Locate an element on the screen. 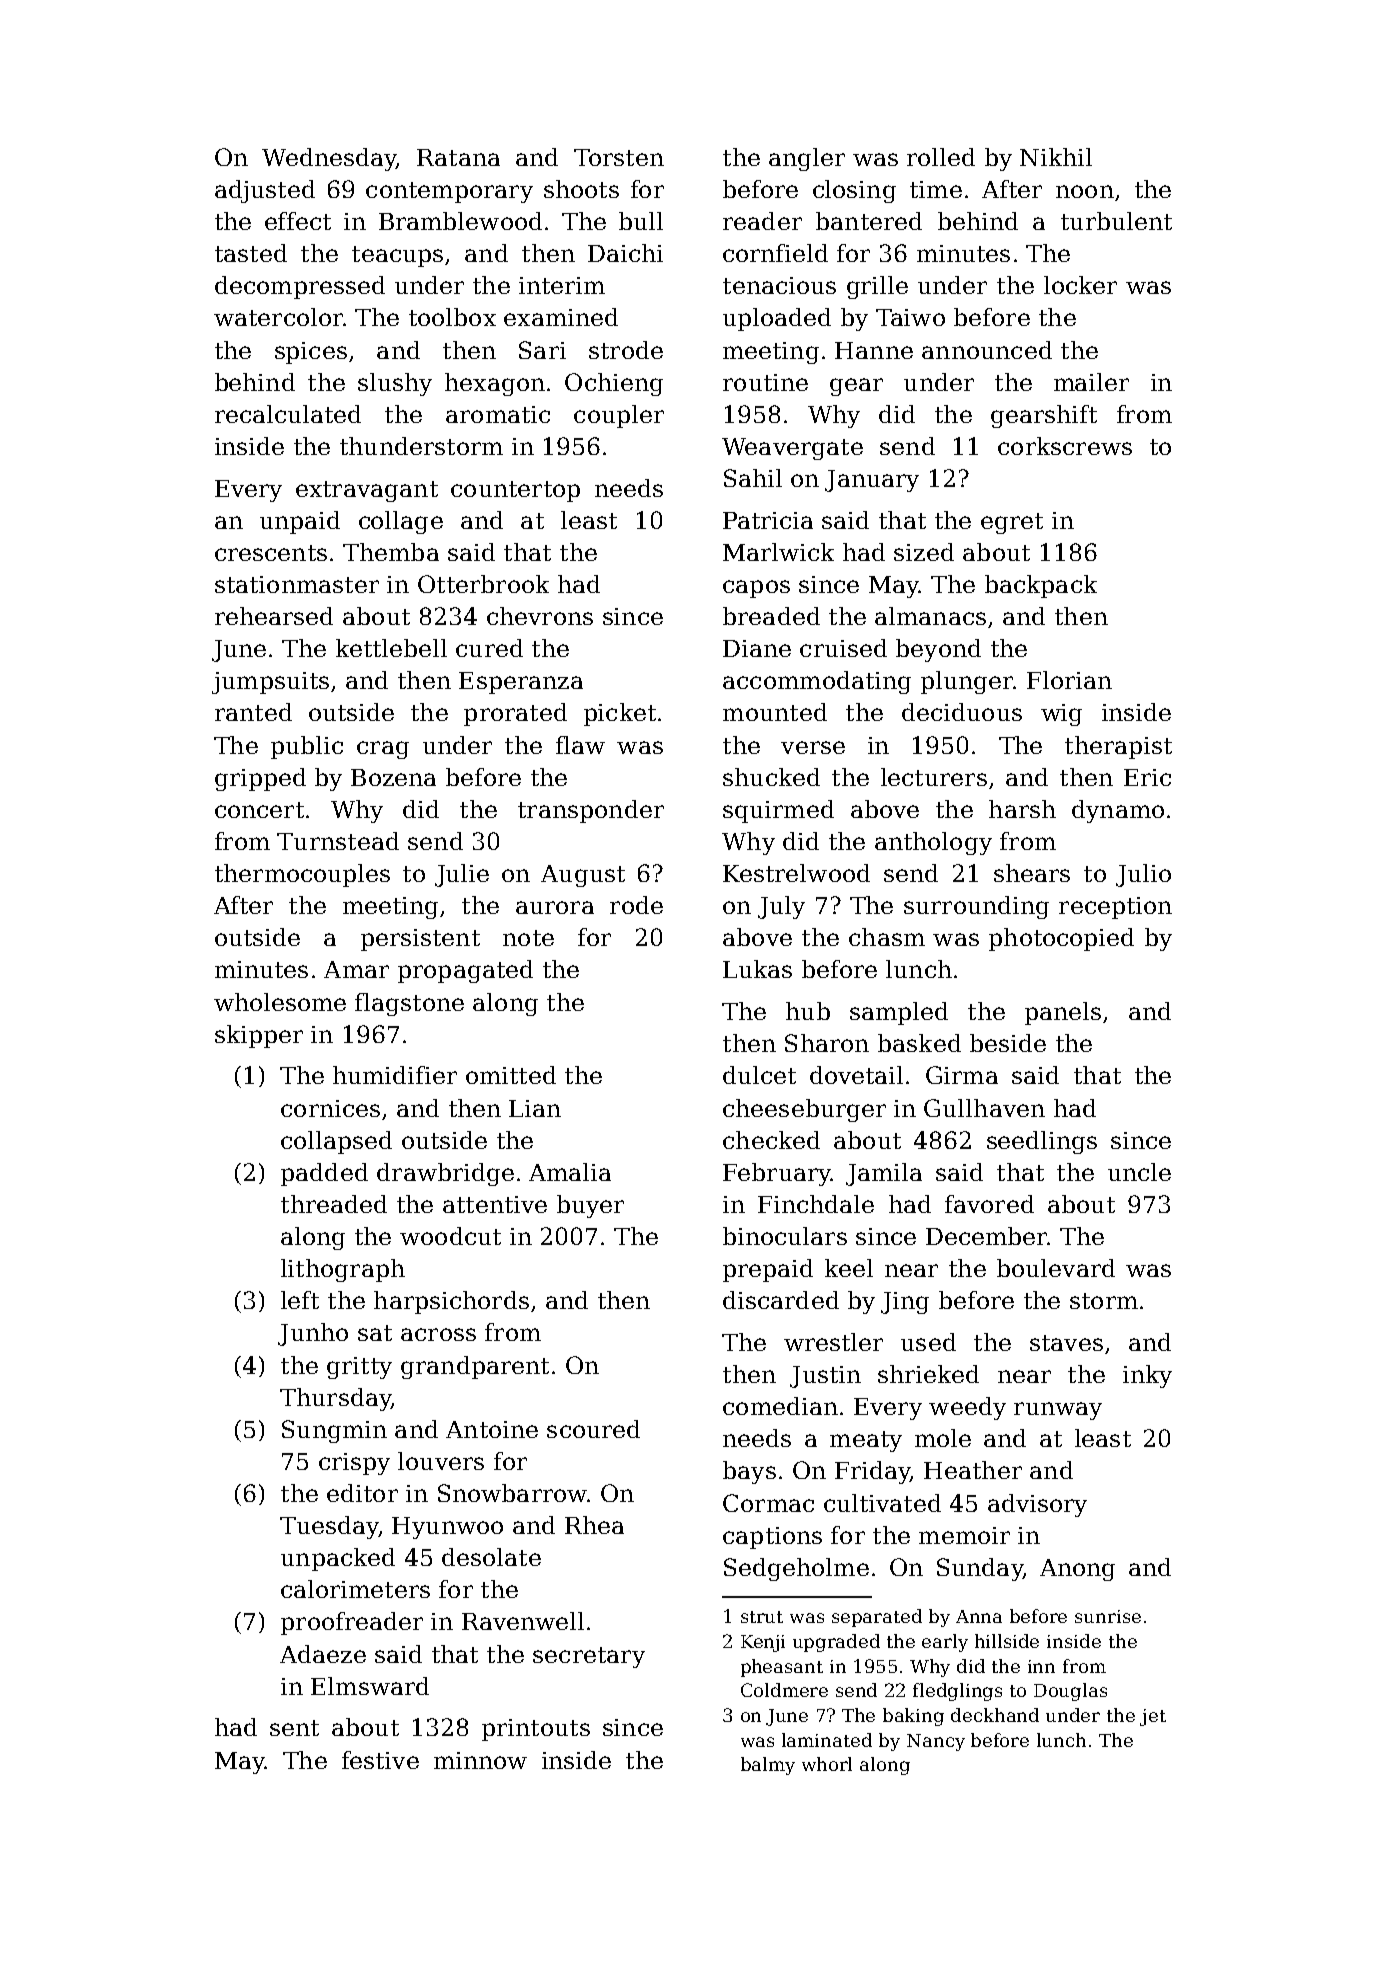 This screenshot has width=1386, height=1969. bull is located at coordinates (641, 221).
